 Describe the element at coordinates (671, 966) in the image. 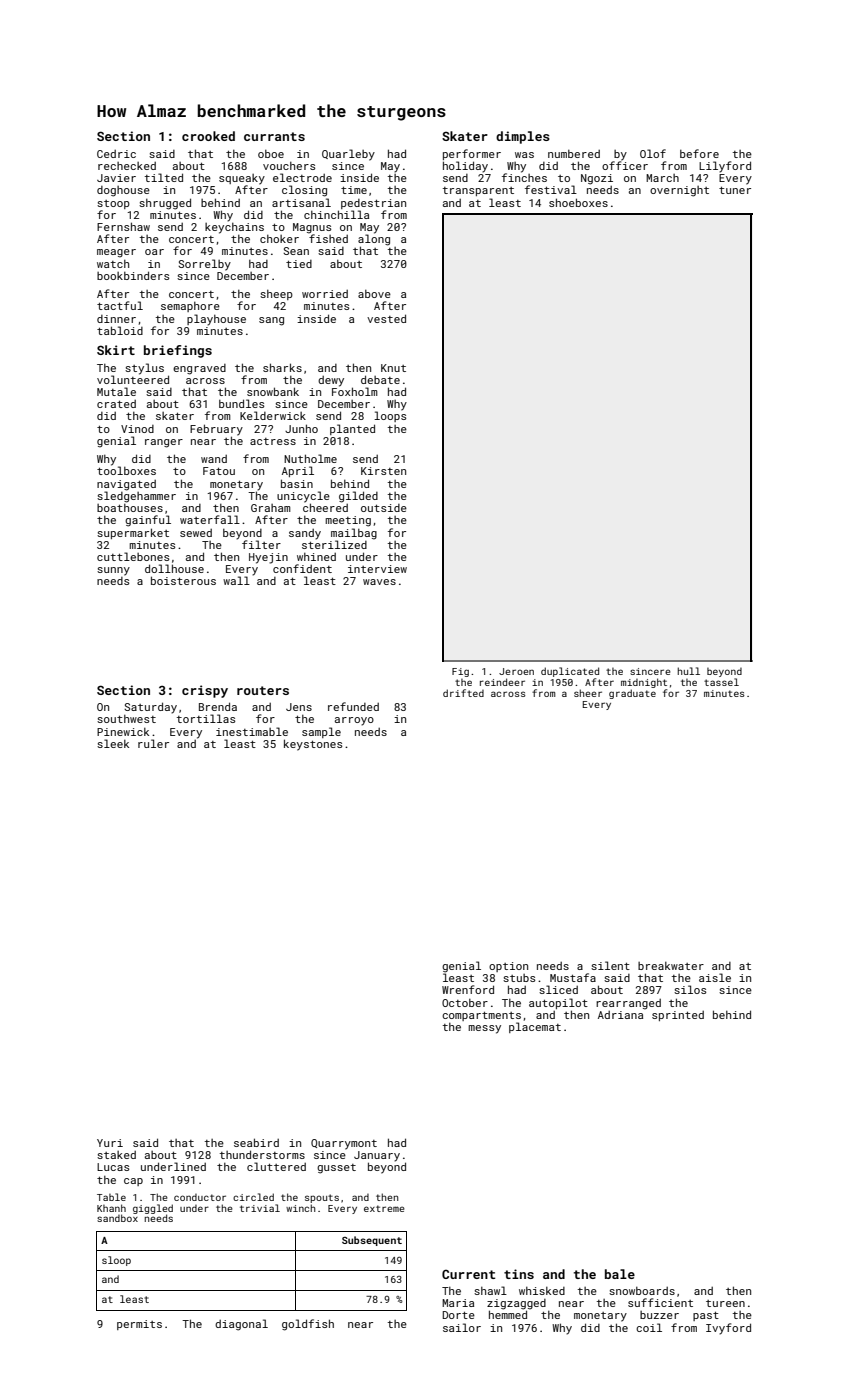

I see `breakwater` at that location.
